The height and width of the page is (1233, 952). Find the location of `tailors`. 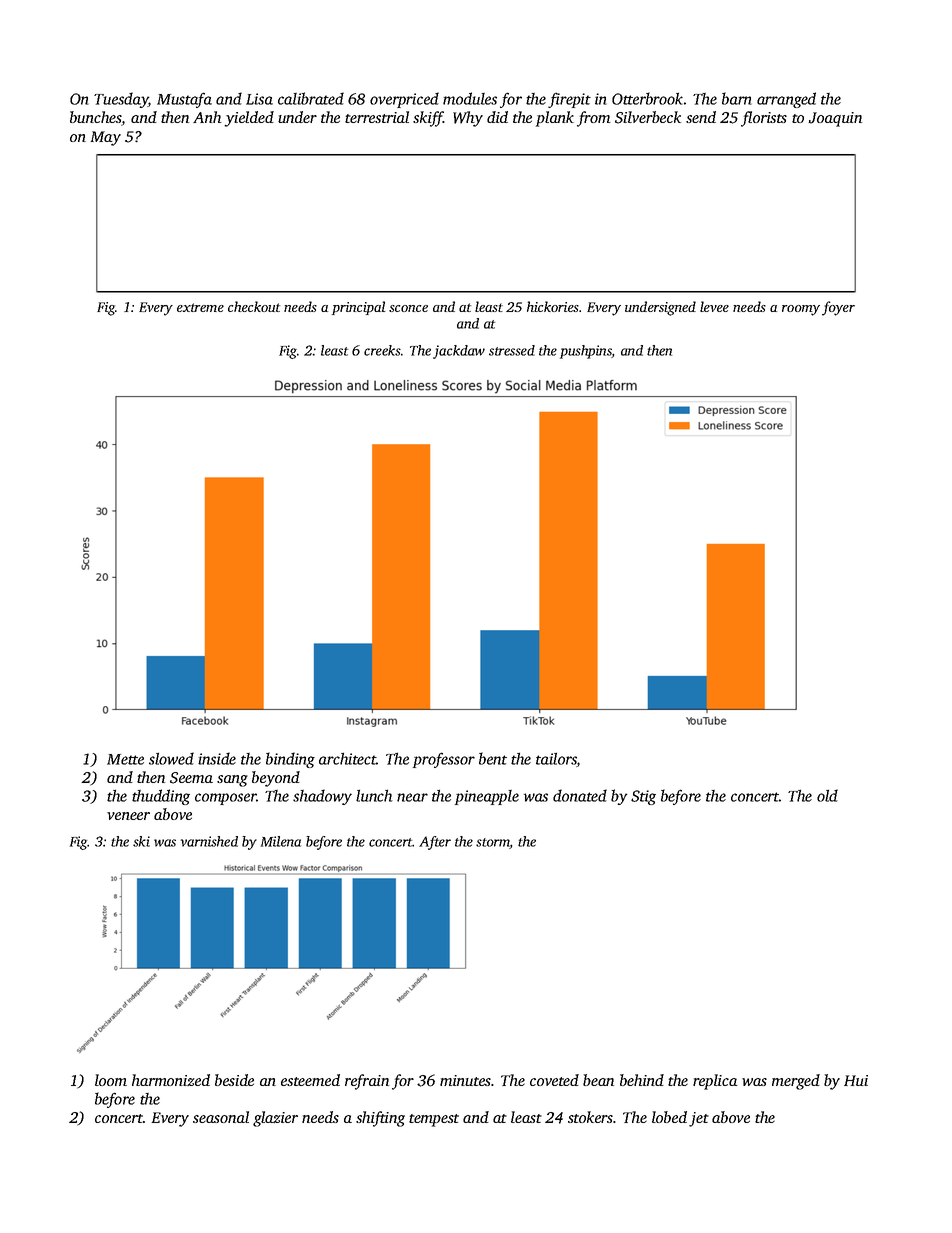

tailors is located at coordinates (556, 760).
